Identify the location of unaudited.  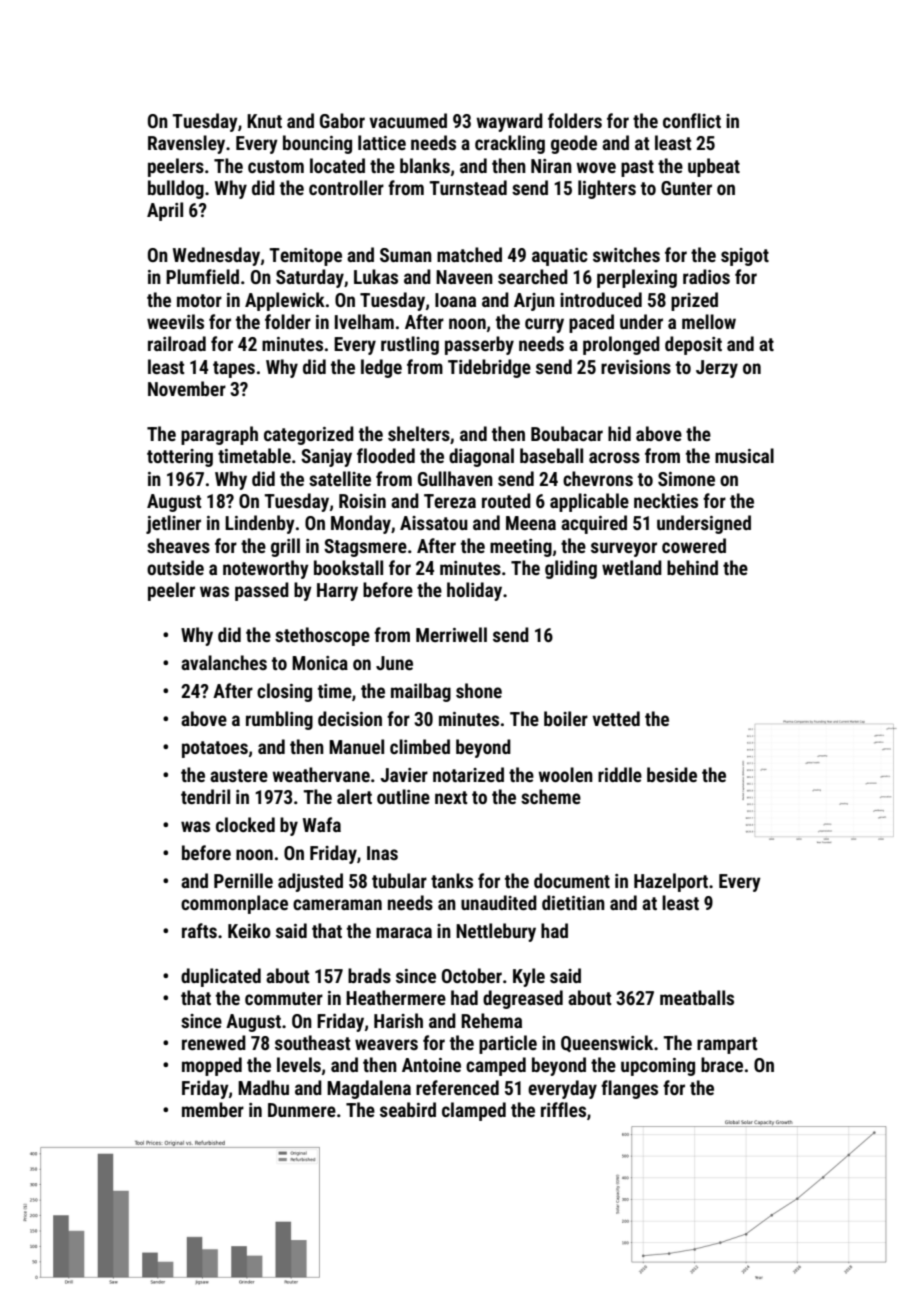
(499, 902).
